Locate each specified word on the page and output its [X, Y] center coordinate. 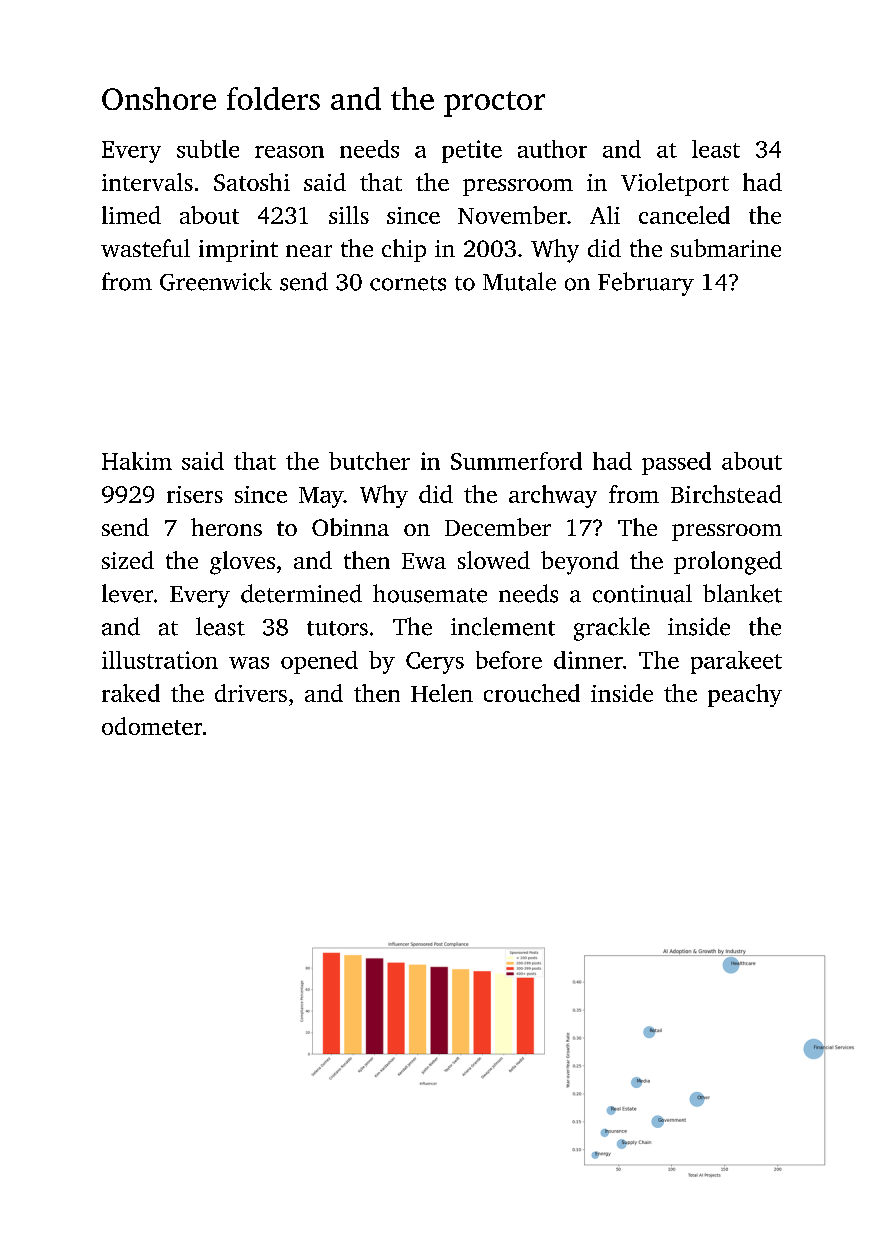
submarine [726, 248]
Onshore [159, 98]
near [309, 251]
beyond [580, 563]
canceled [684, 215]
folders [273, 98]
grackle [612, 629]
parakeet [736, 662]
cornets [408, 283]
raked [131, 693]
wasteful [145, 248]
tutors [337, 628]
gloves [242, 563]
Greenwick [216, 281]
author [552, 149]
